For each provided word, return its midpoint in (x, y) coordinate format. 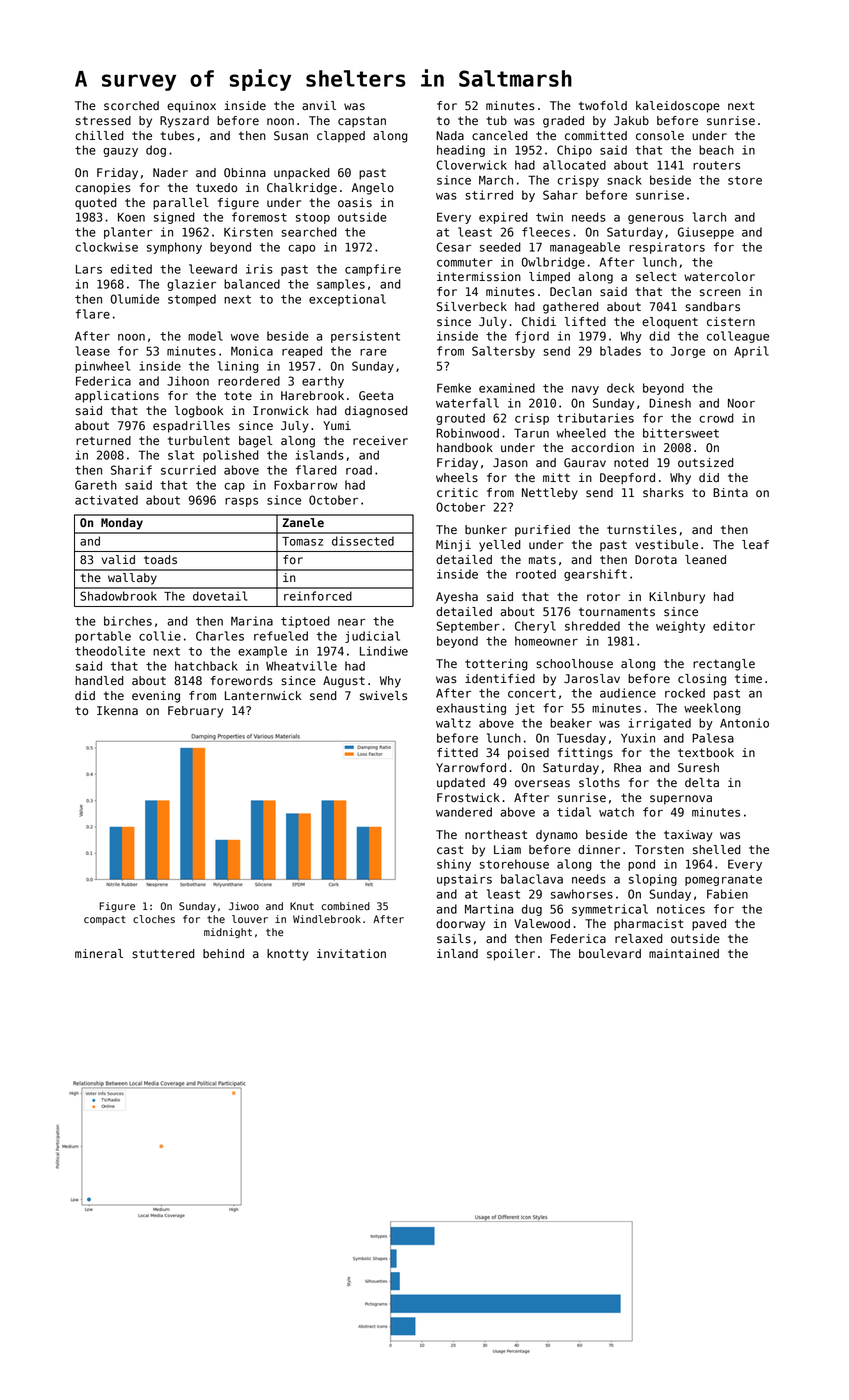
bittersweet (681, 433)
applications (117, 397)
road (359, 470)
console (660, 136)
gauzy (120, 152)
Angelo (373, 189)
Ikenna (117, 711)
